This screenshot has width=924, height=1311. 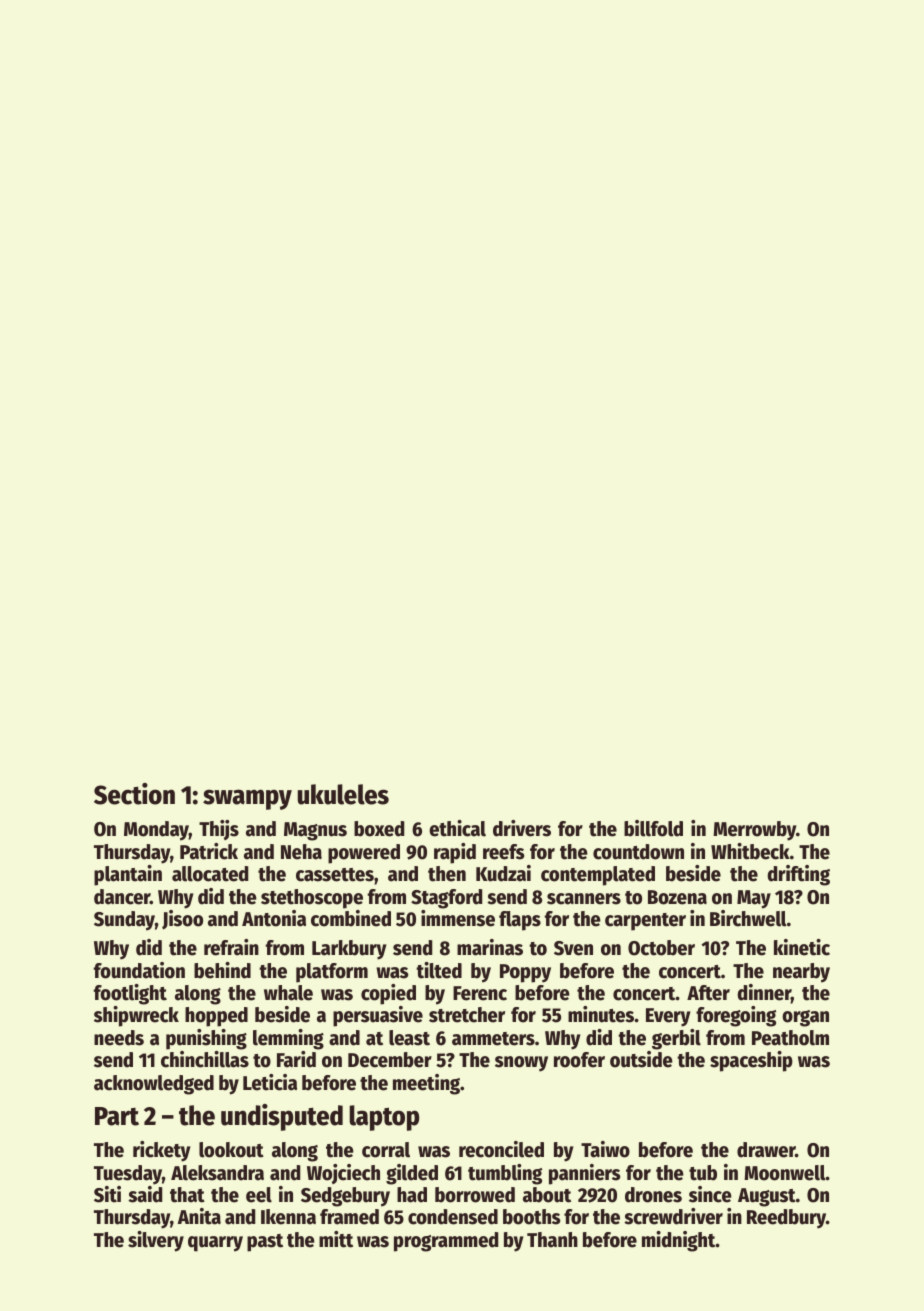 What do you see at coordinates (802, 947) in the screenshot?
I see `kinetic` at bounding box center [802, 947].
